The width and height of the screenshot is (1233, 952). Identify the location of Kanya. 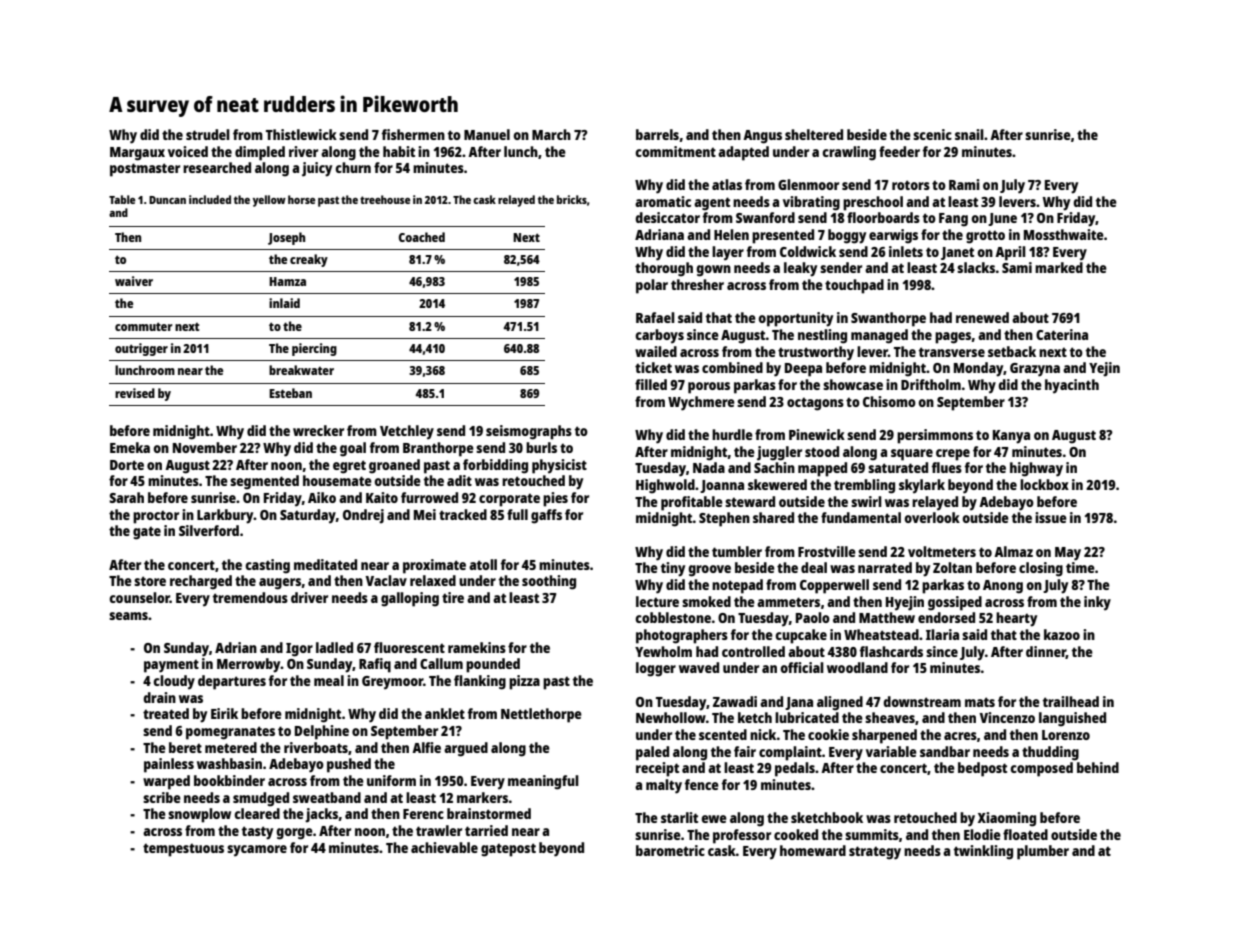
(1011, 437).
